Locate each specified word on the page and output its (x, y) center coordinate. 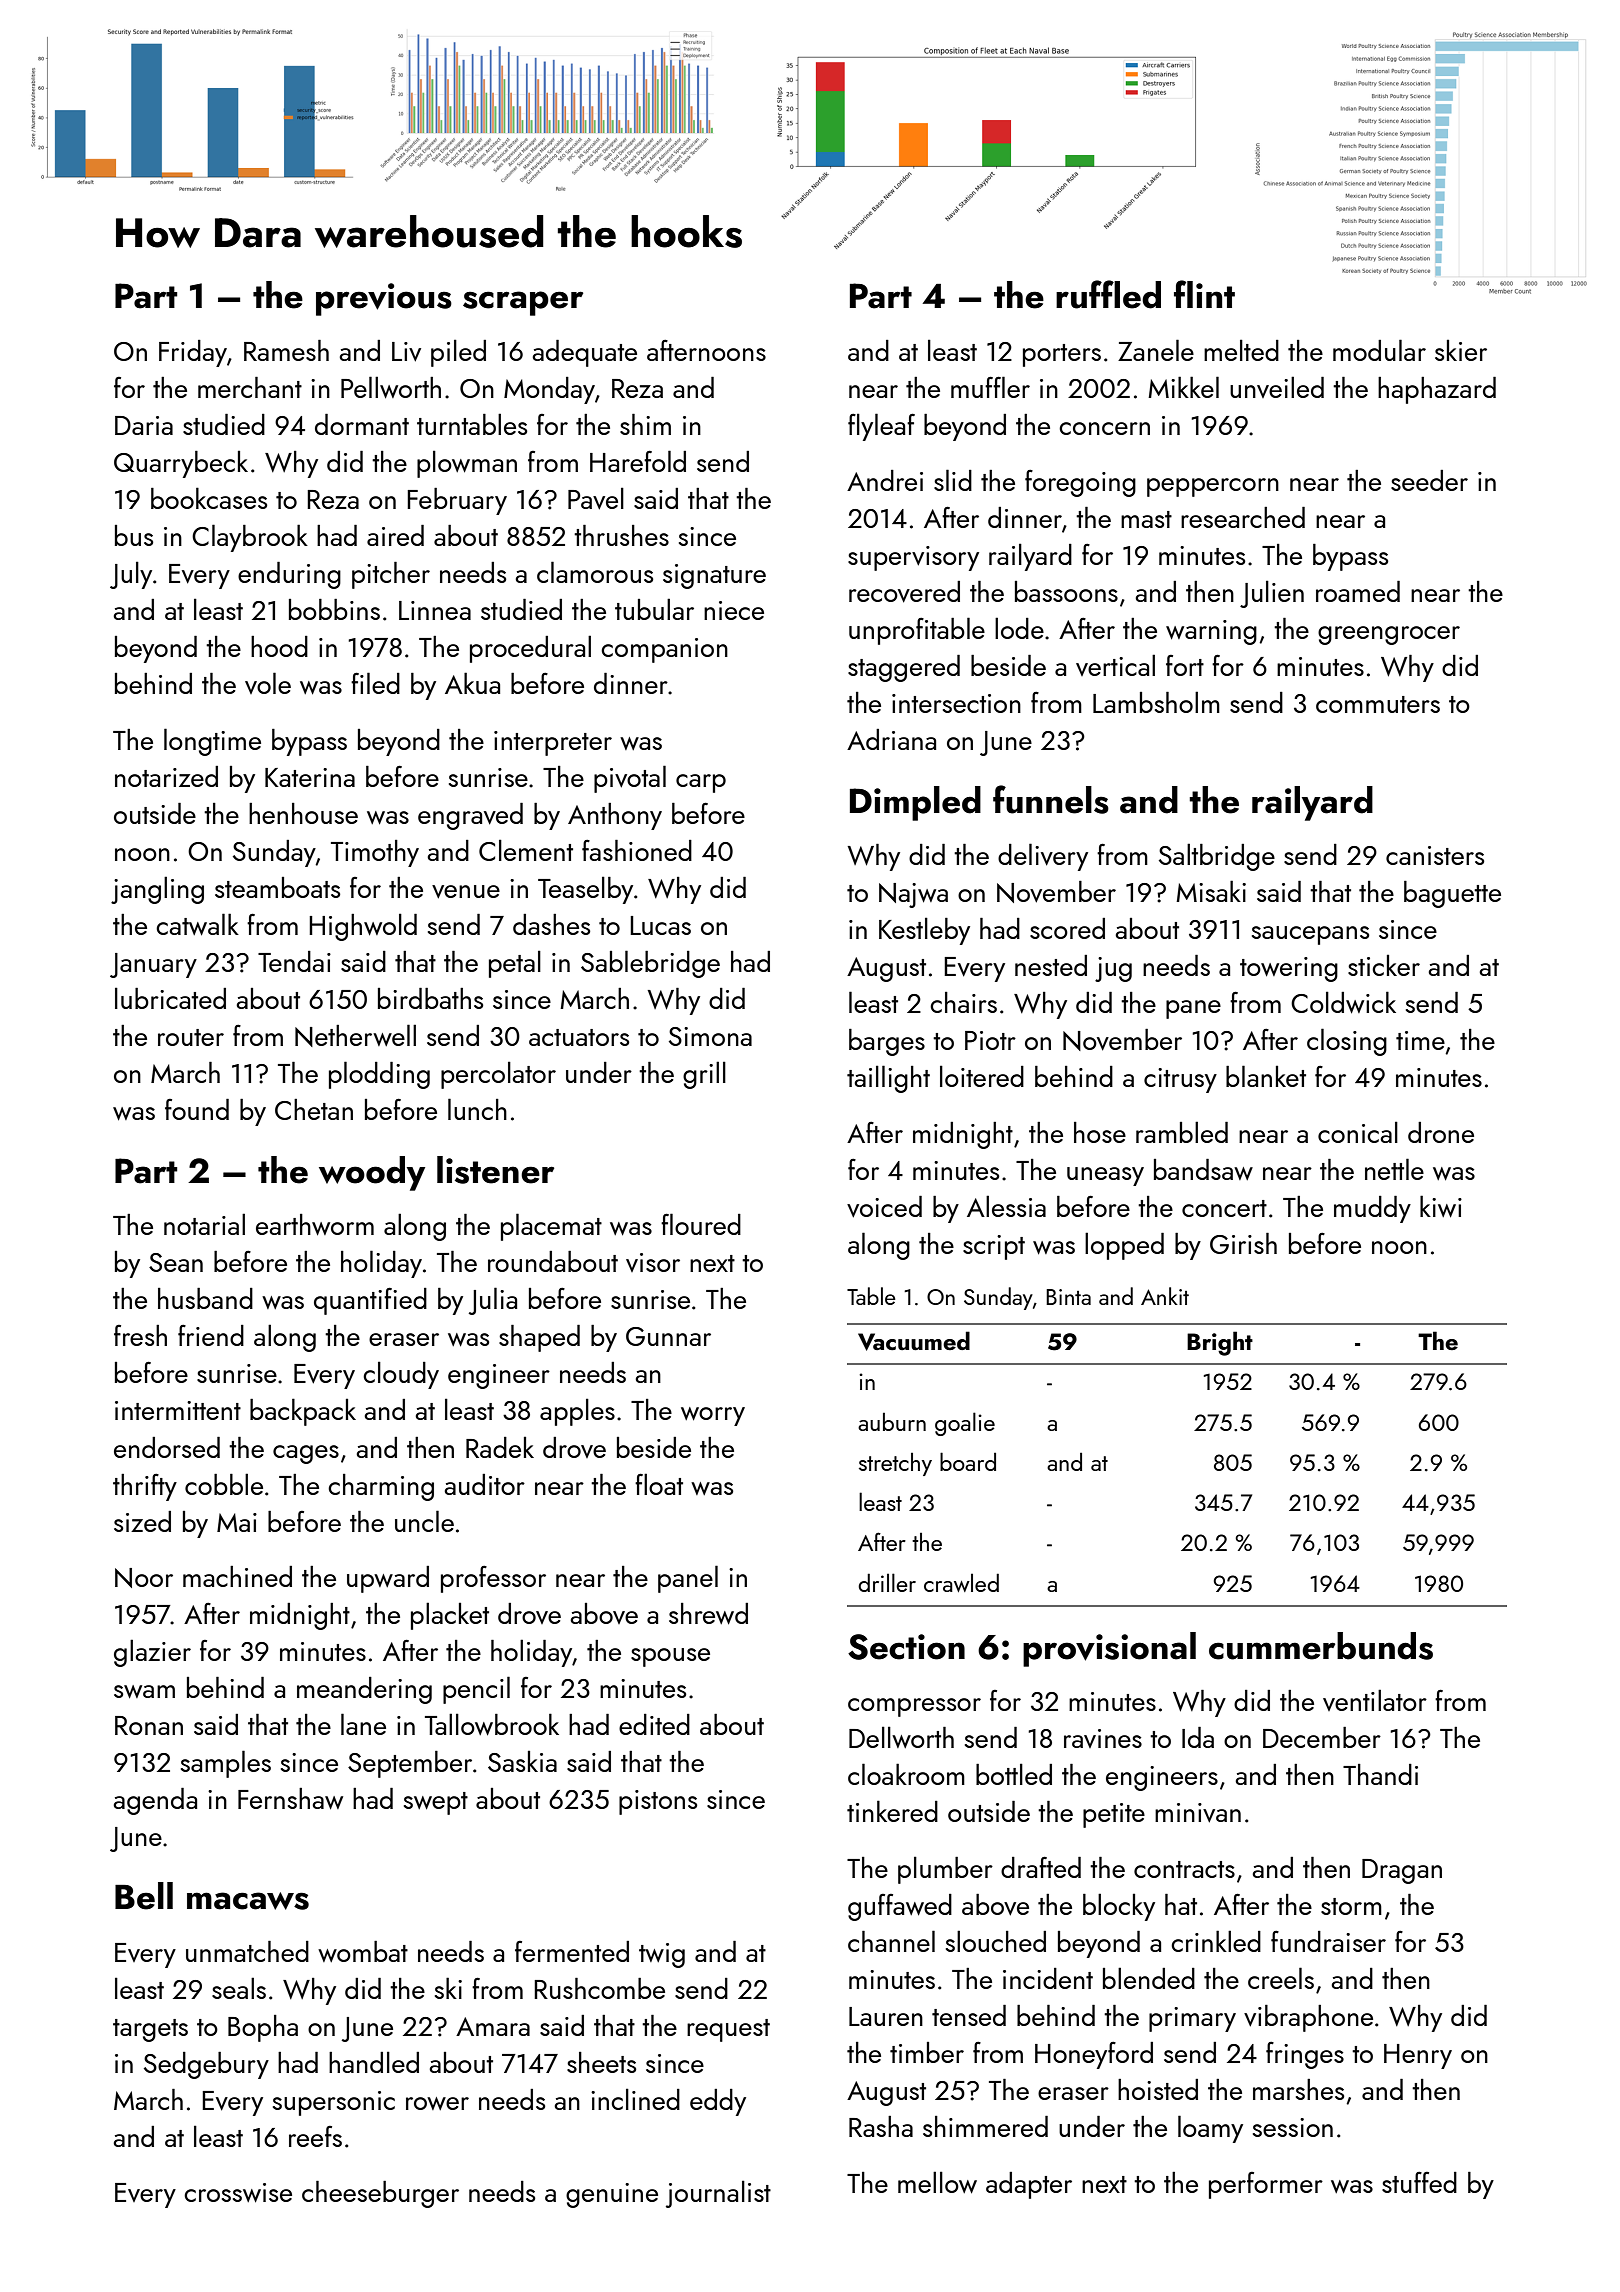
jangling (157, 890)
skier (1461, 350)
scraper (523, 303)
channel (891, 1941)
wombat (363, 1951)
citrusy (1180, 1080)
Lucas (660, 925)
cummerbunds (1321, 1646)
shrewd (708, 1614)
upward (388, 1579)
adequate (584, 353)
